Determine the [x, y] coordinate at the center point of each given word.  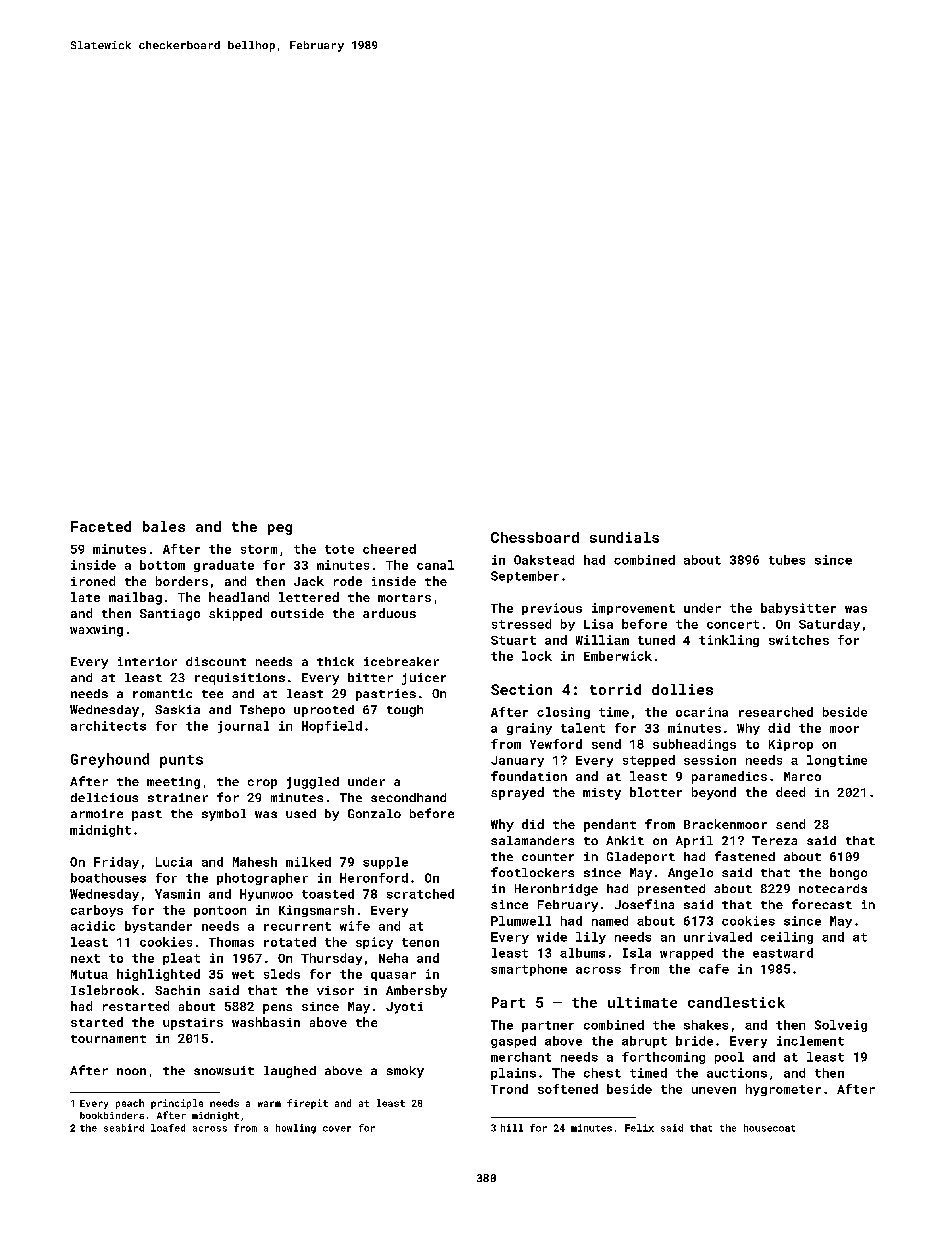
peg [280, 529]
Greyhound [110, 760]
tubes [787, 560]
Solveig [841, 1026]
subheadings [694, 745]
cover [337, 1129]
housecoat [769, 1128]
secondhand [408, 797]
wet [243, 974]
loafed [168, 1128]
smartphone [529, 970]
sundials [624, 537]
